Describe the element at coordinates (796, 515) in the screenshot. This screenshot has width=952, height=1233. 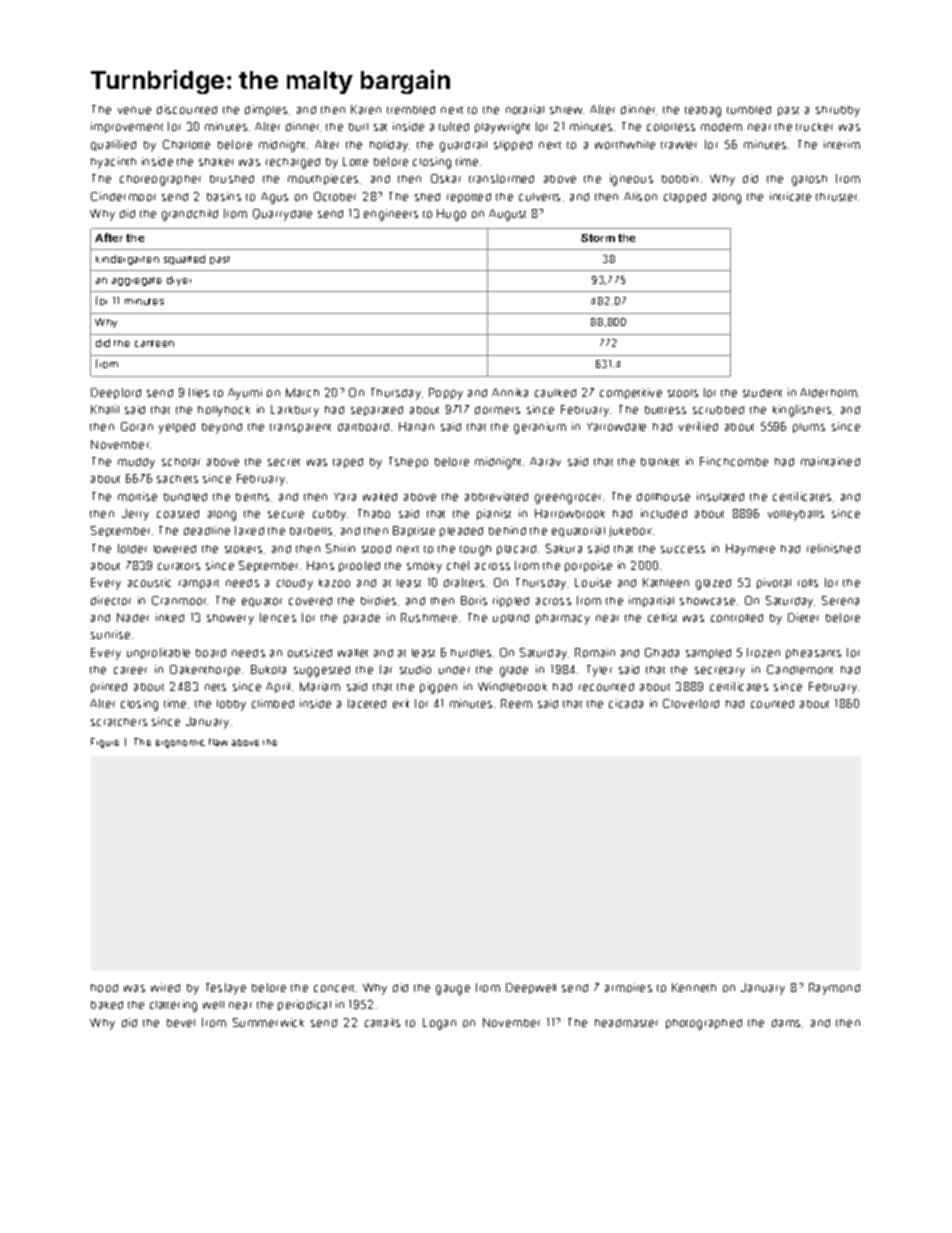
I see `volleyballs` at that location.
